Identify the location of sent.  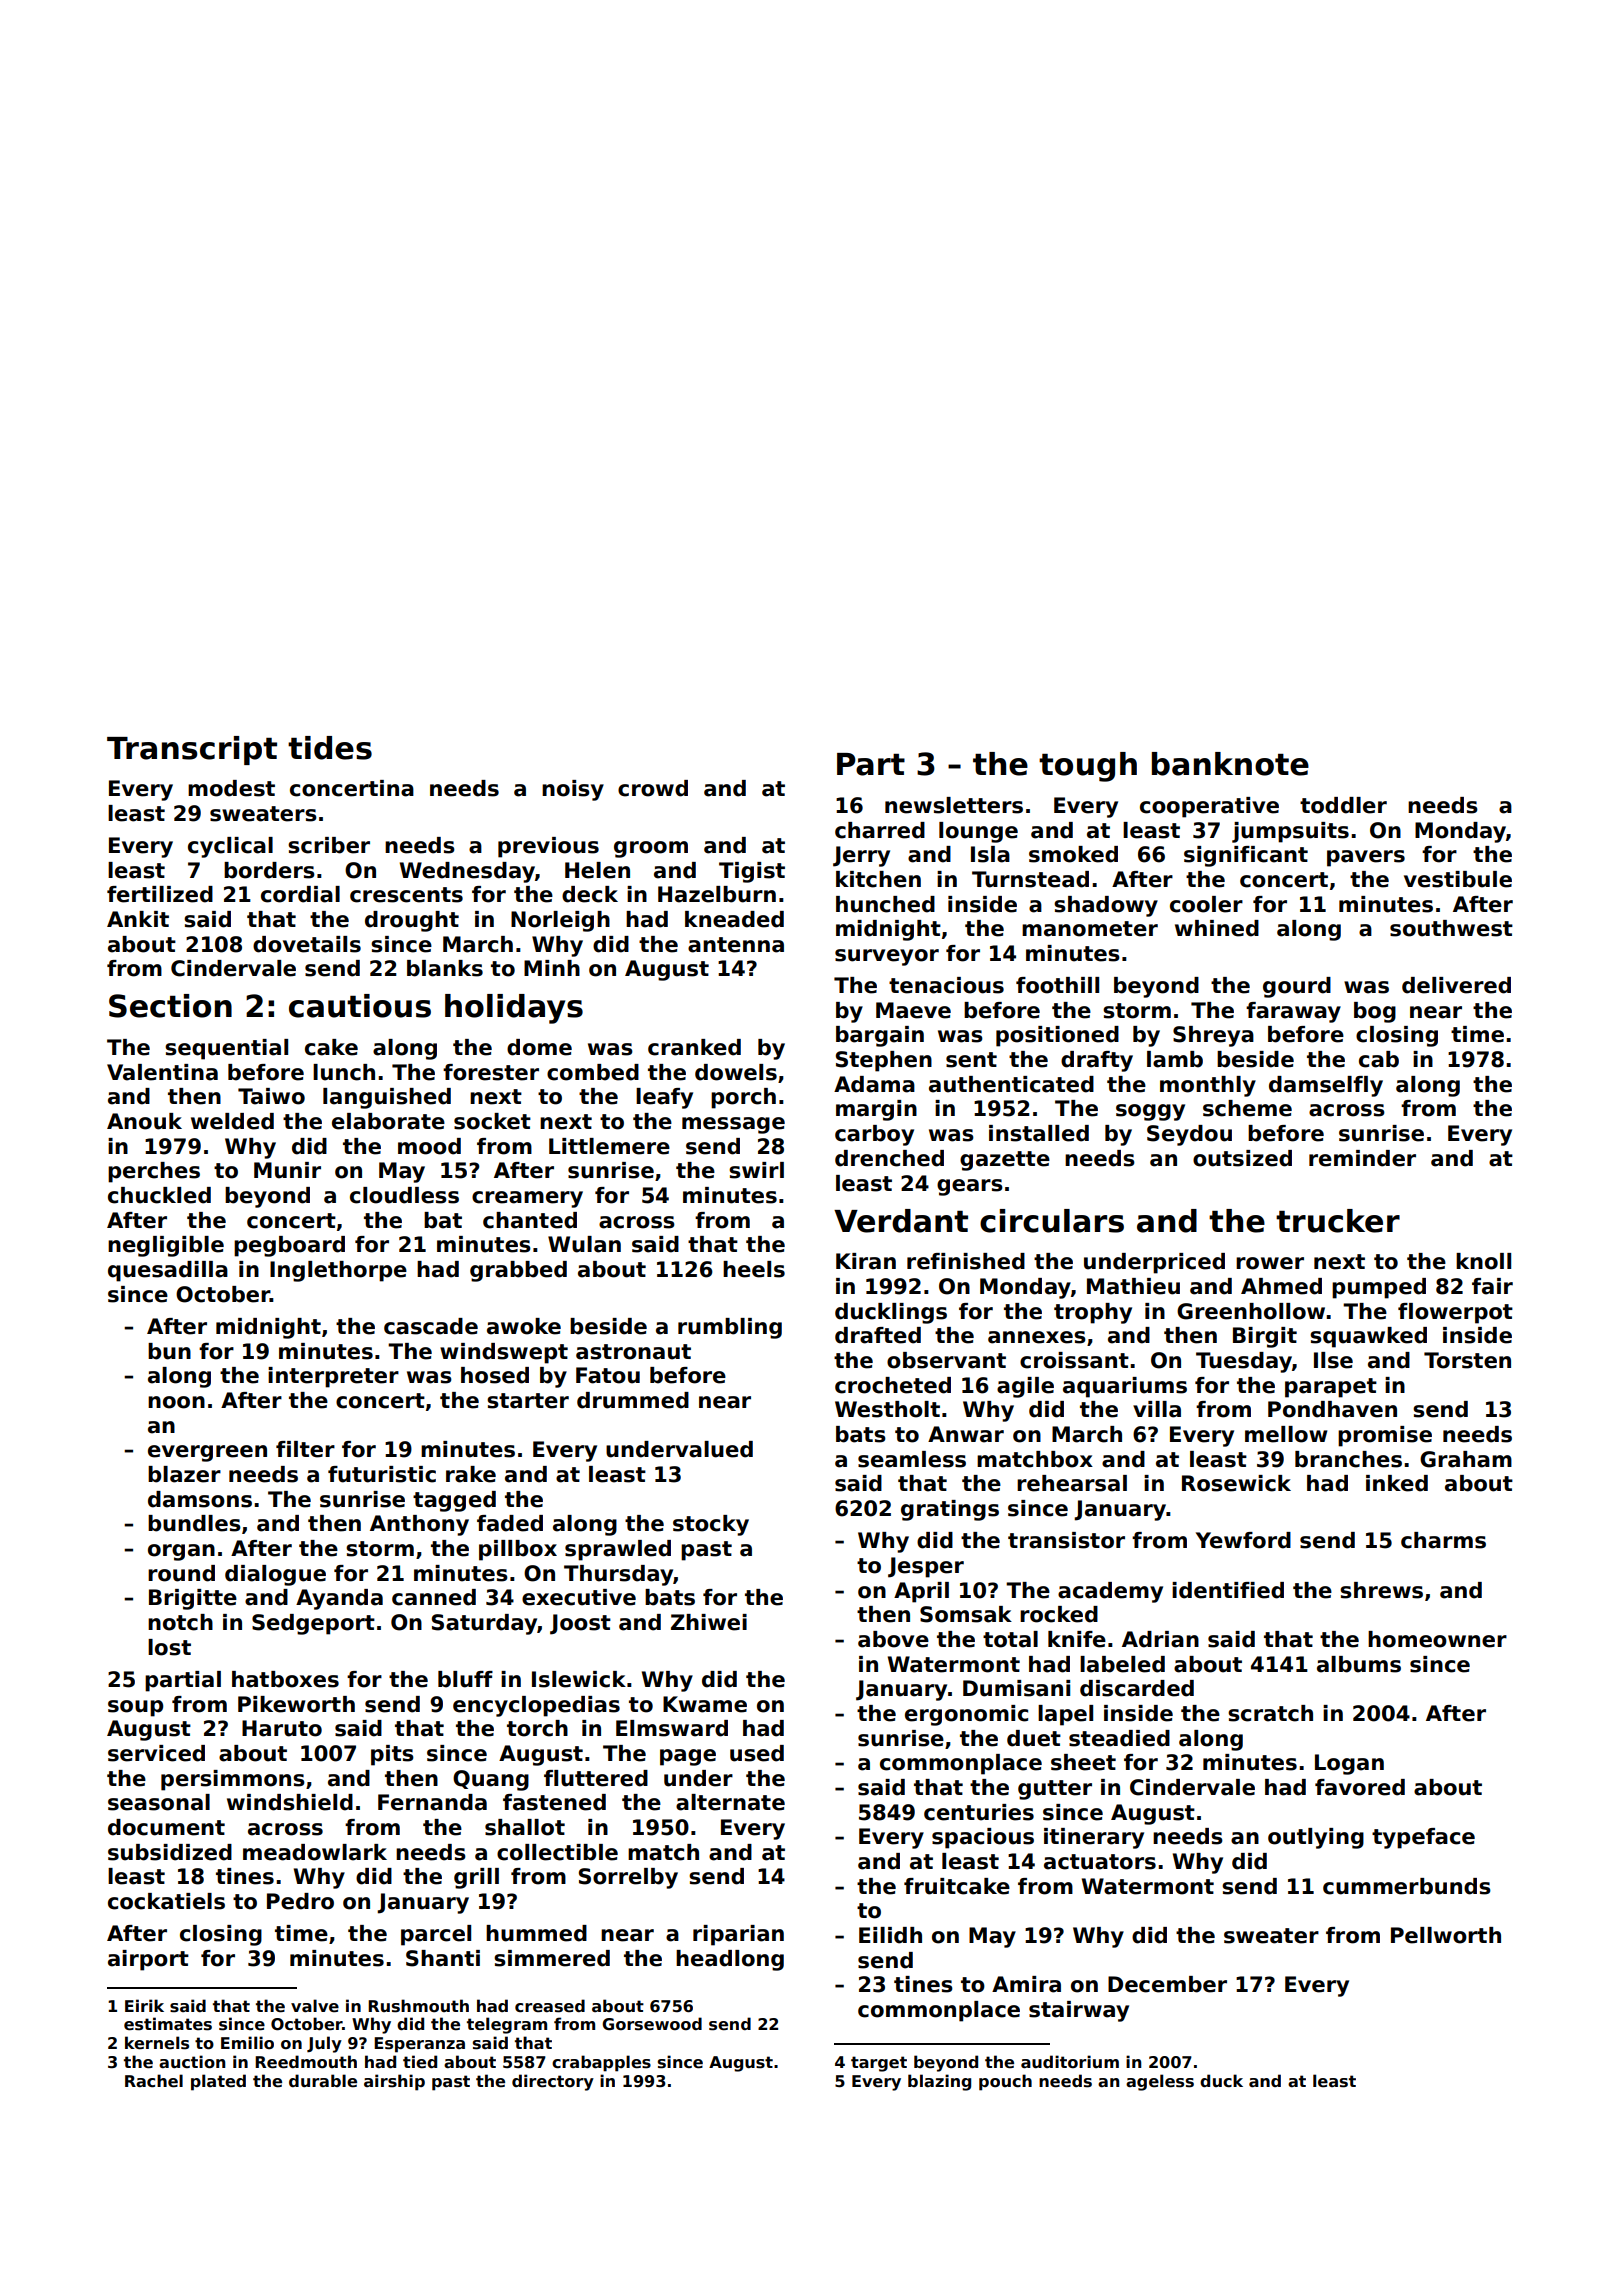
(971, 1060).
